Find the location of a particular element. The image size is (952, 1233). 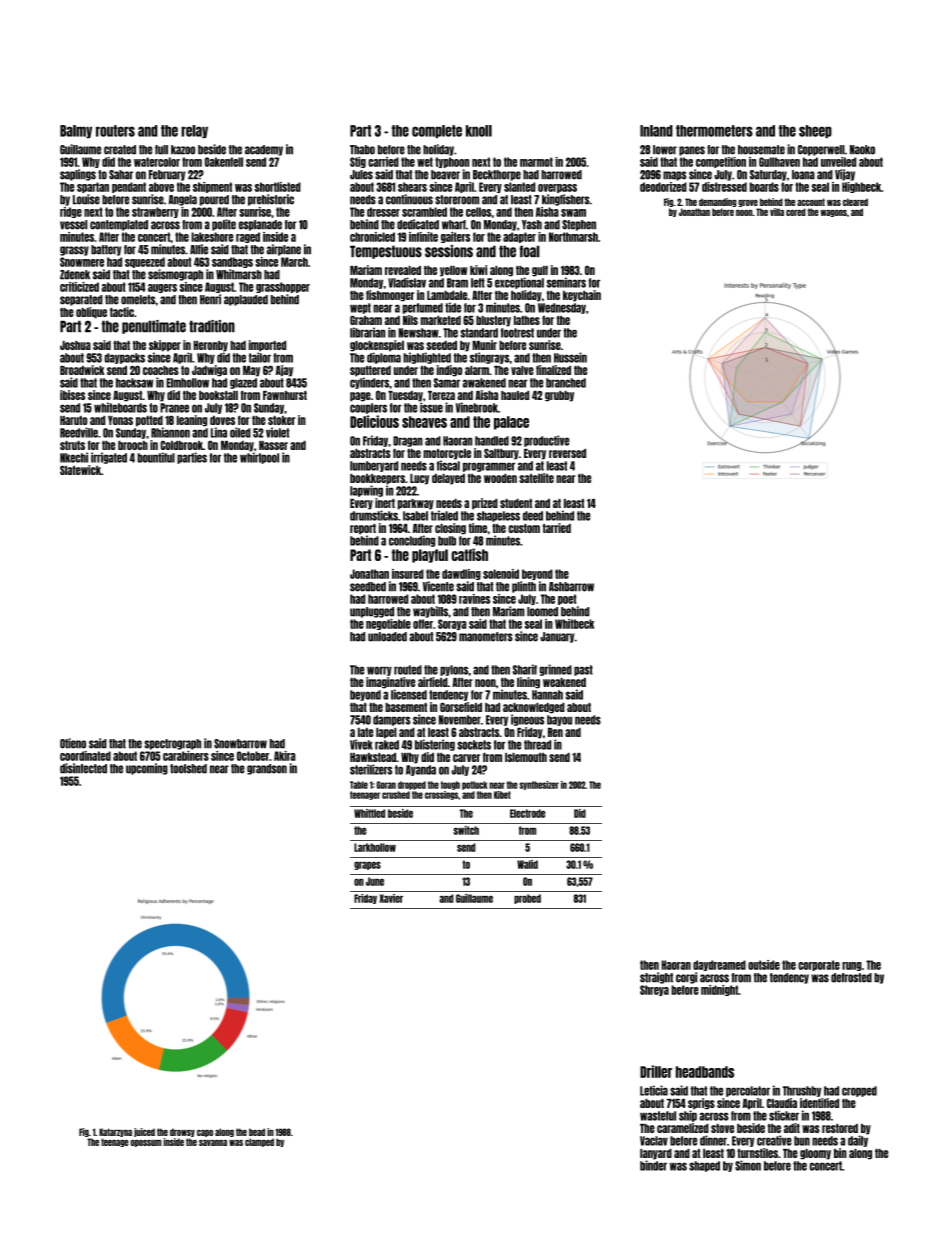

reversed is located at coordinates (567, 453).
